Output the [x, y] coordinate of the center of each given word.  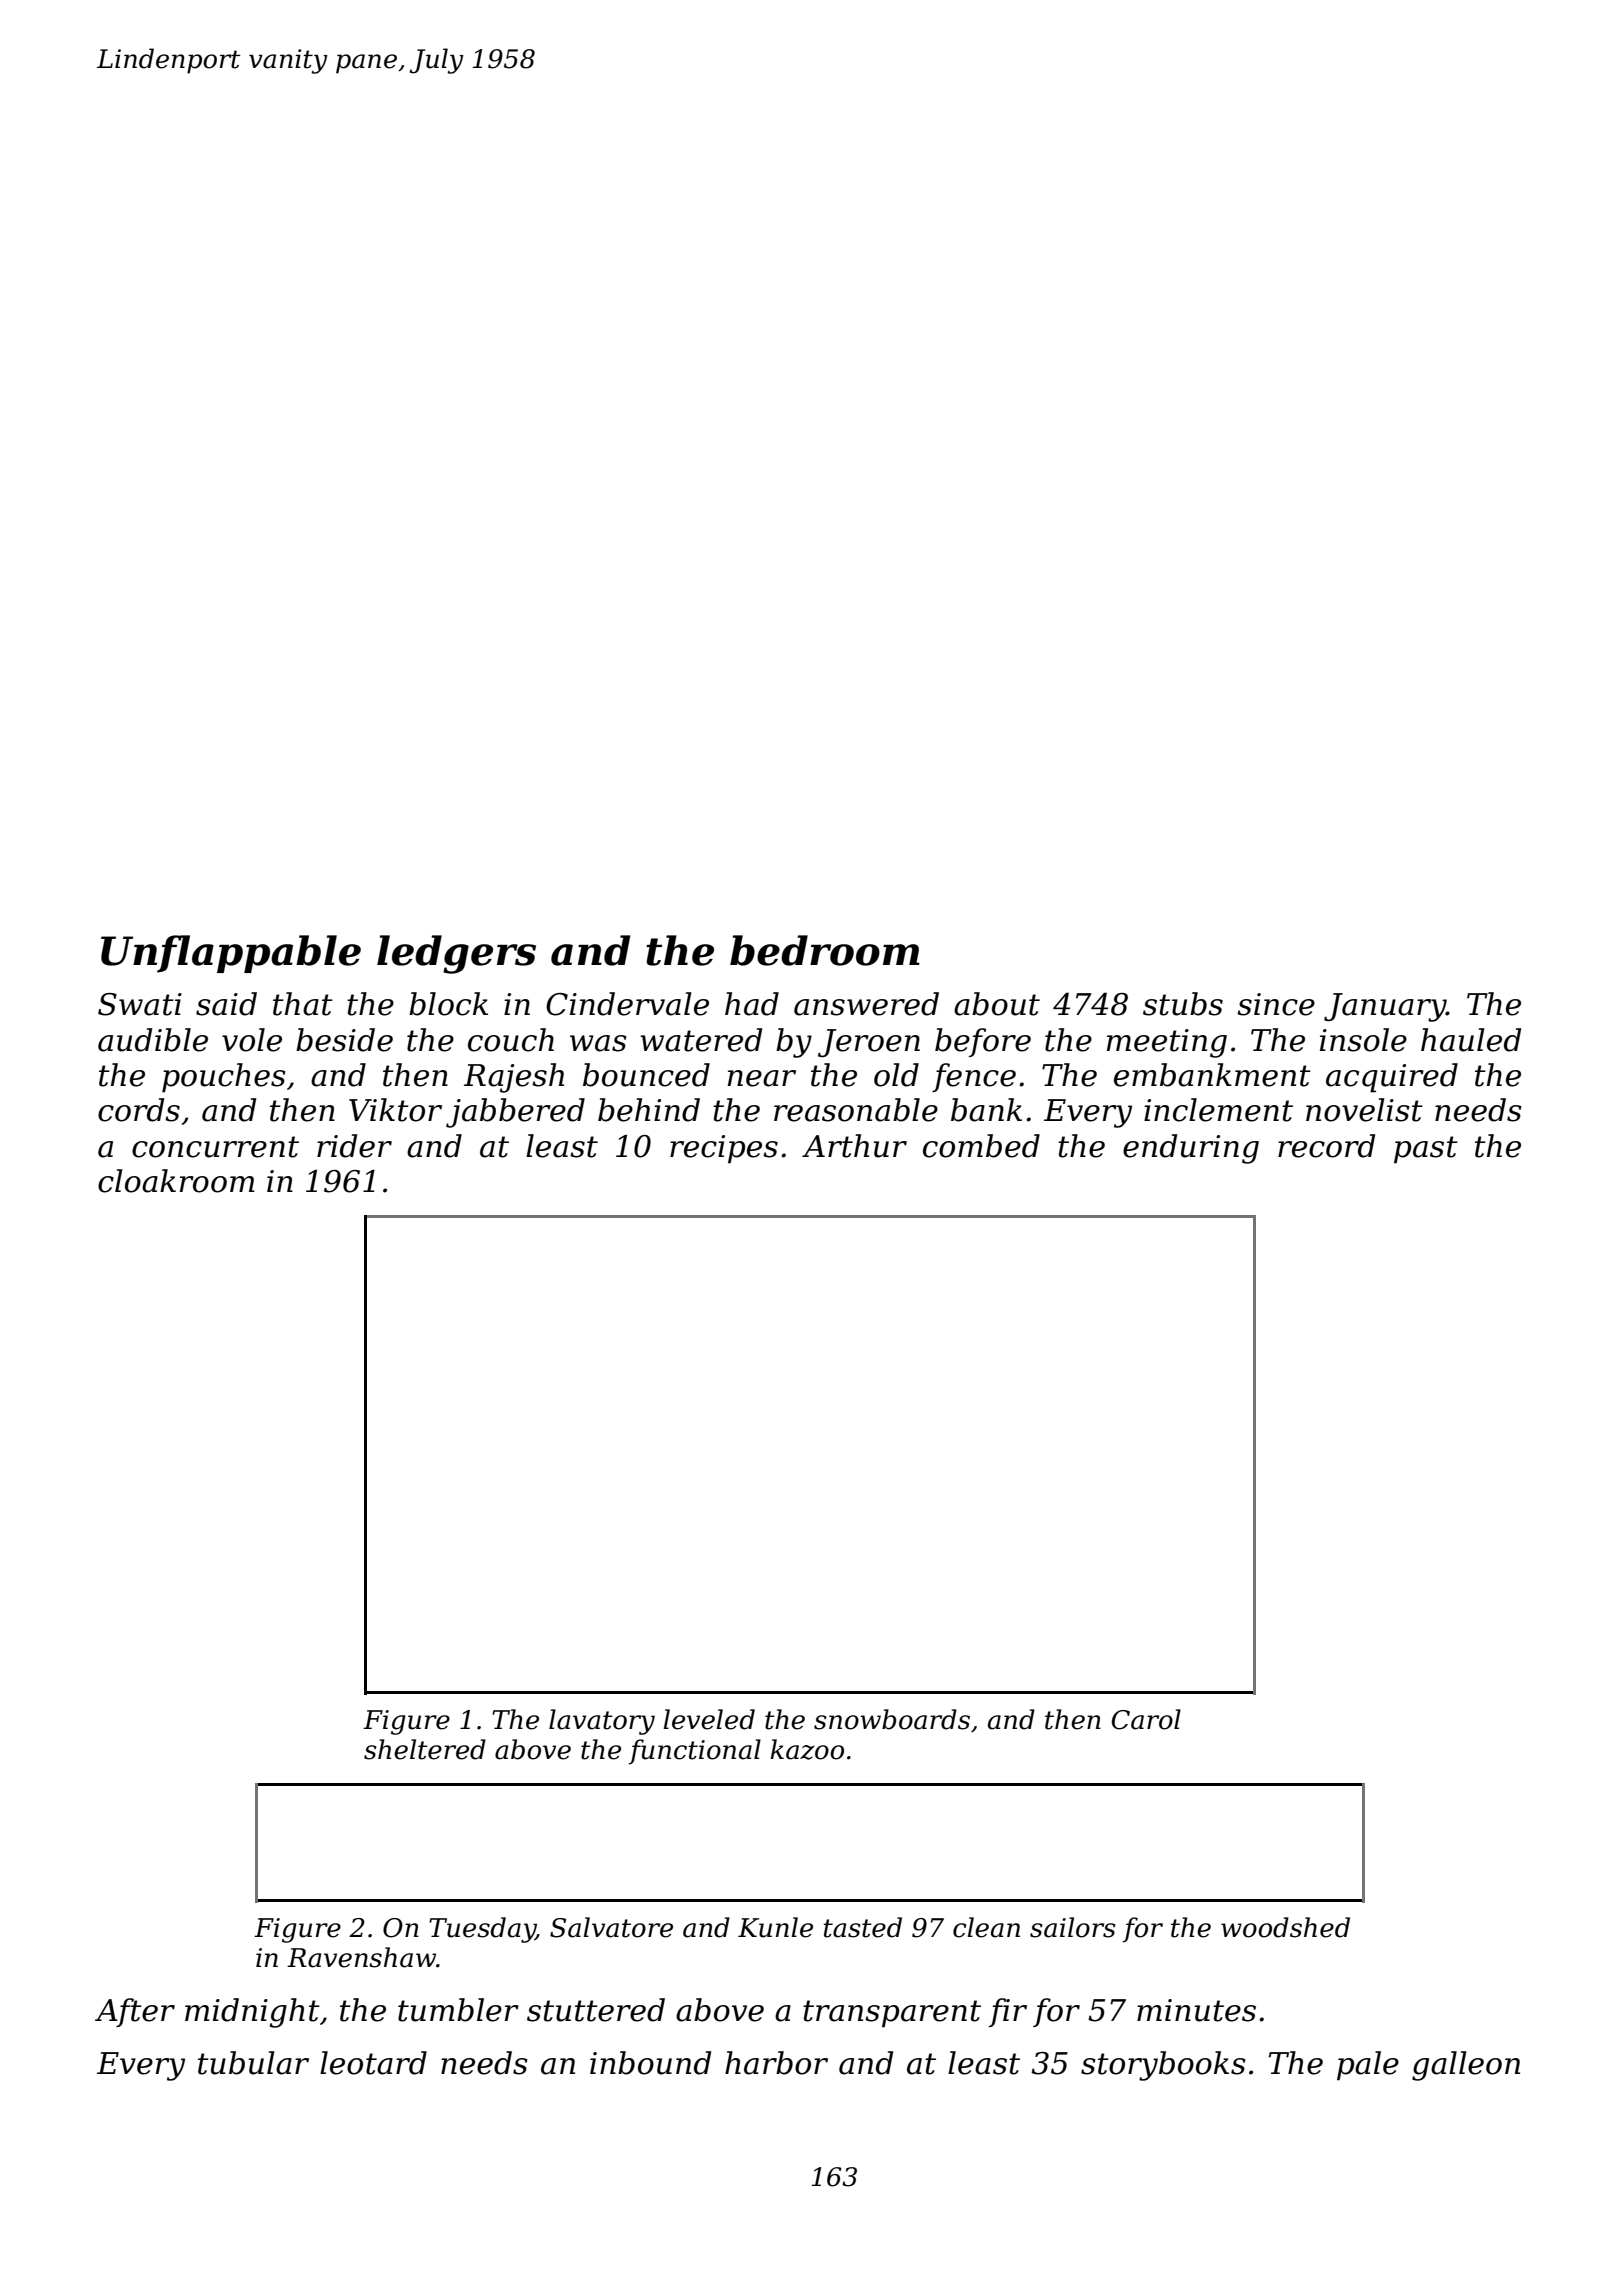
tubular [253, 2063]
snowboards [892, 1719]
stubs [1183, 1004]
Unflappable [231, 954]
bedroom [825, 950]
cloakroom [176, 1181]
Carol [1146, 1719]
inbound [650, 2063]
